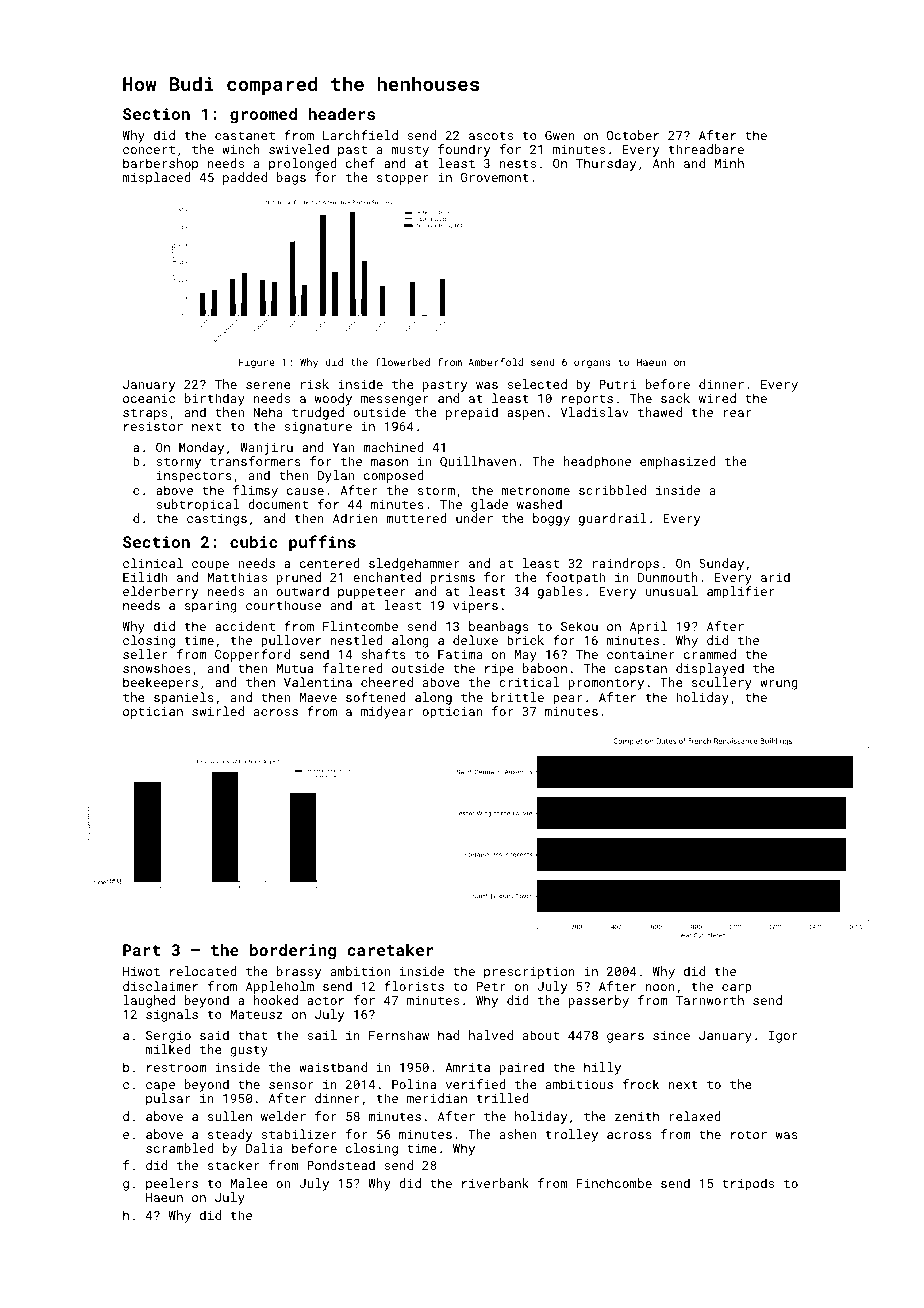  What do you see at coordinates (668, 577) in the screenshot?
I see `Dunmouth` at bounding box center [668, 577].
